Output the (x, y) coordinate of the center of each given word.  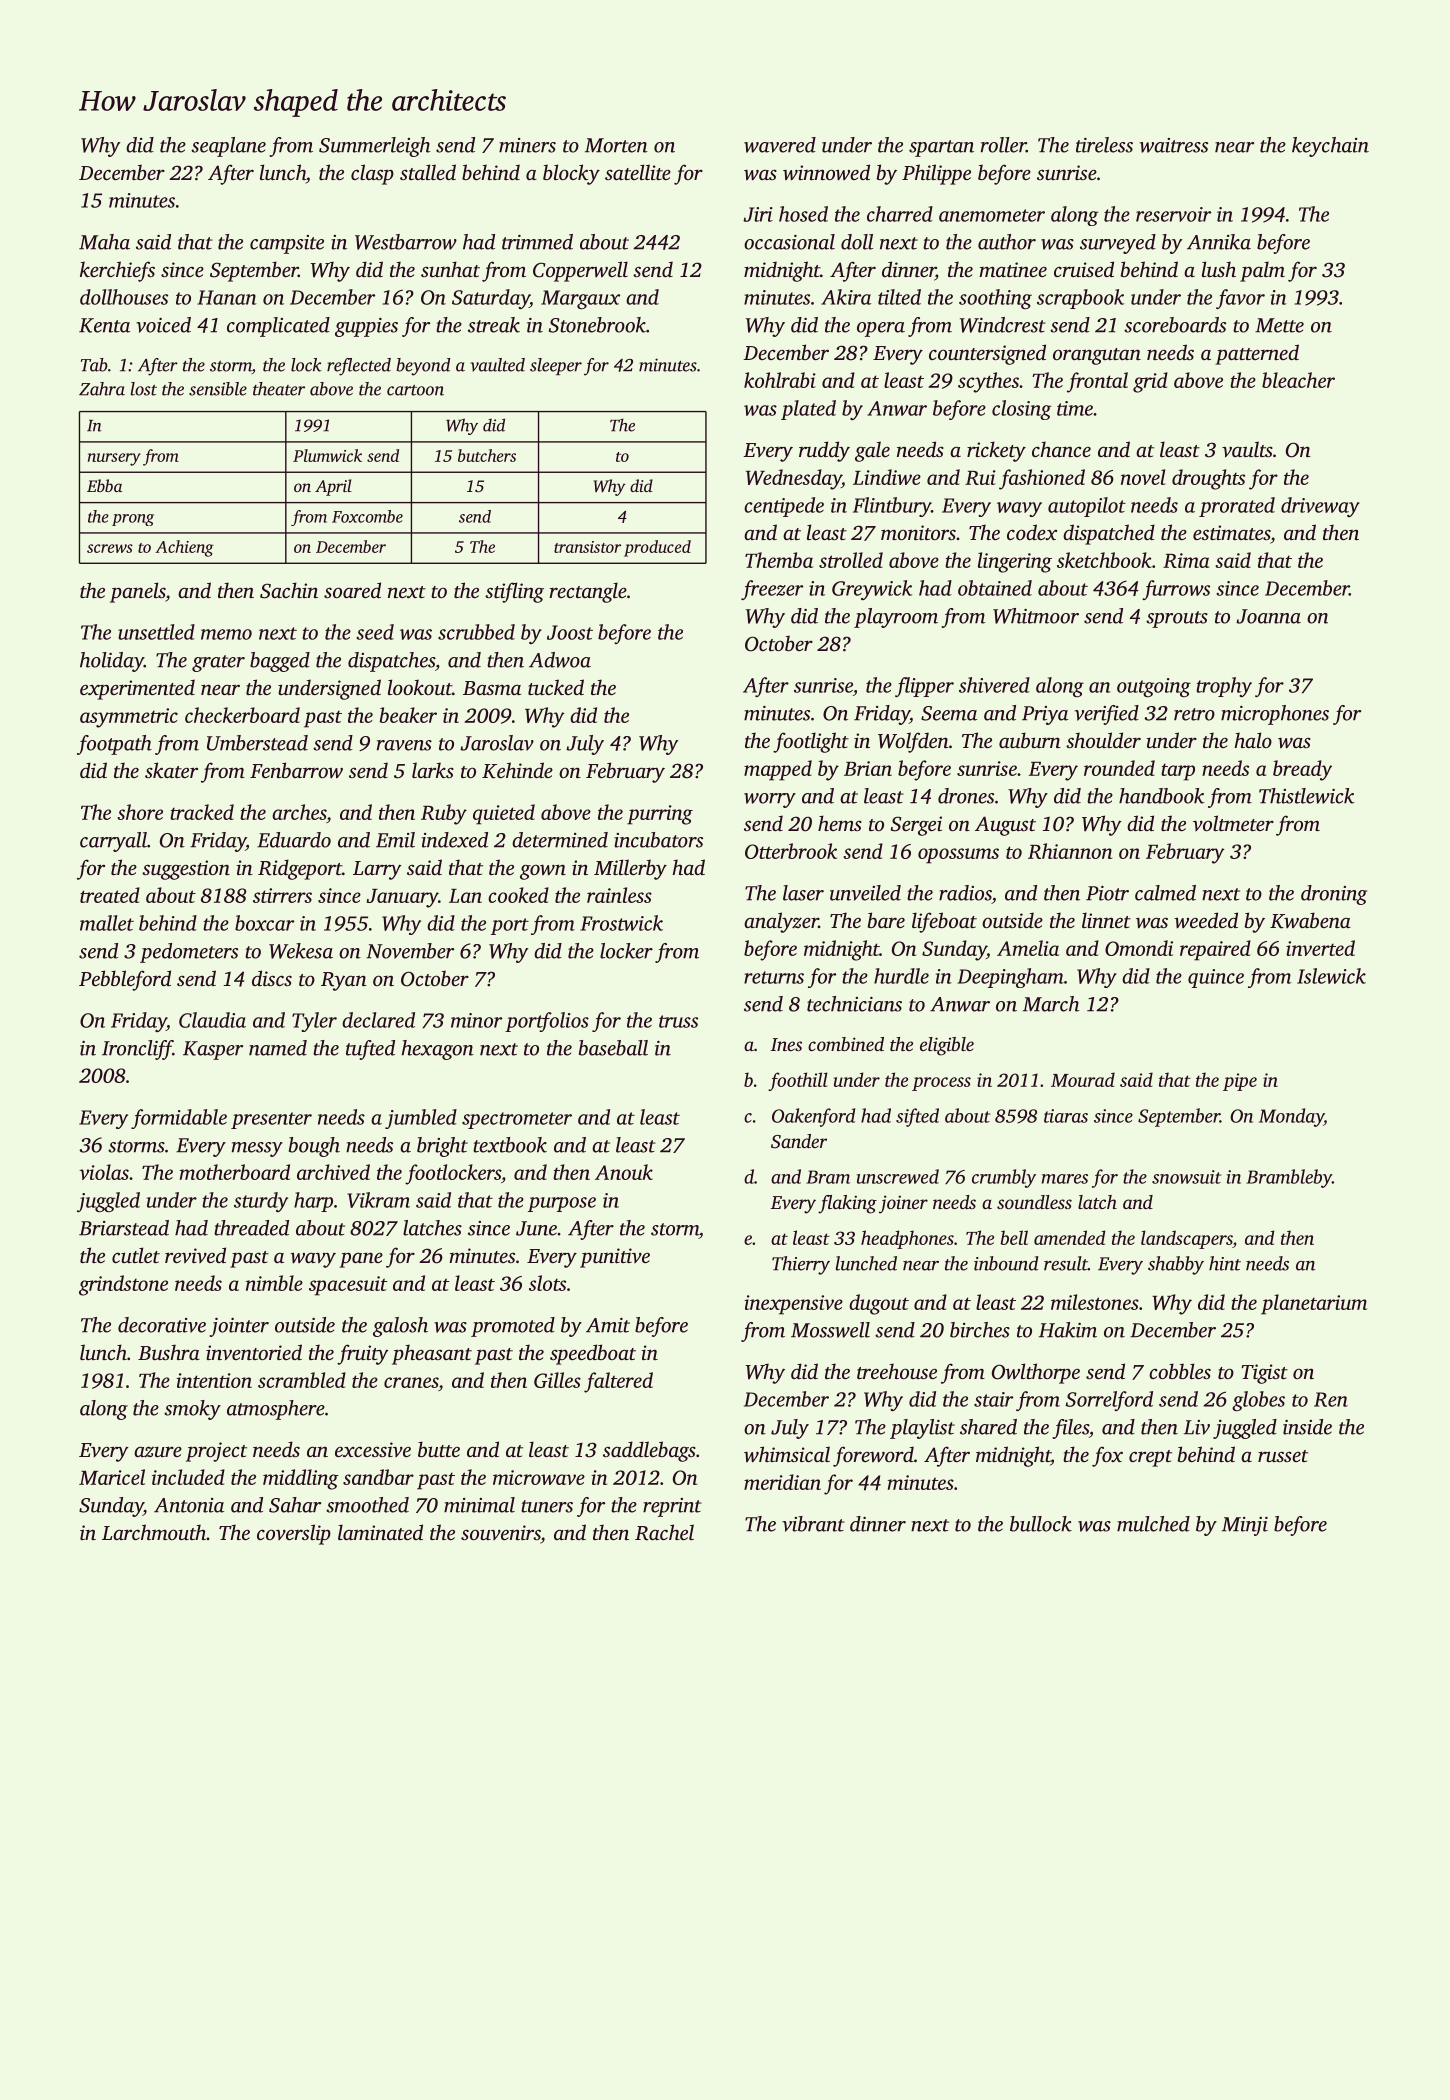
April (333, 487)
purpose (562, 1204)
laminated (380, 1532)
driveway (1320, 507)
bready (1302, 770)
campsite (287, 244)
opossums (958, 856)
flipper (924, 687)
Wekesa (301, 951)
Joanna (1268, 616)
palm (1262, 271)
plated (808, 410)
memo (226, 634)
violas (104, 1172)
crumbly (1004, 1178)
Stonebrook (597, 325)
